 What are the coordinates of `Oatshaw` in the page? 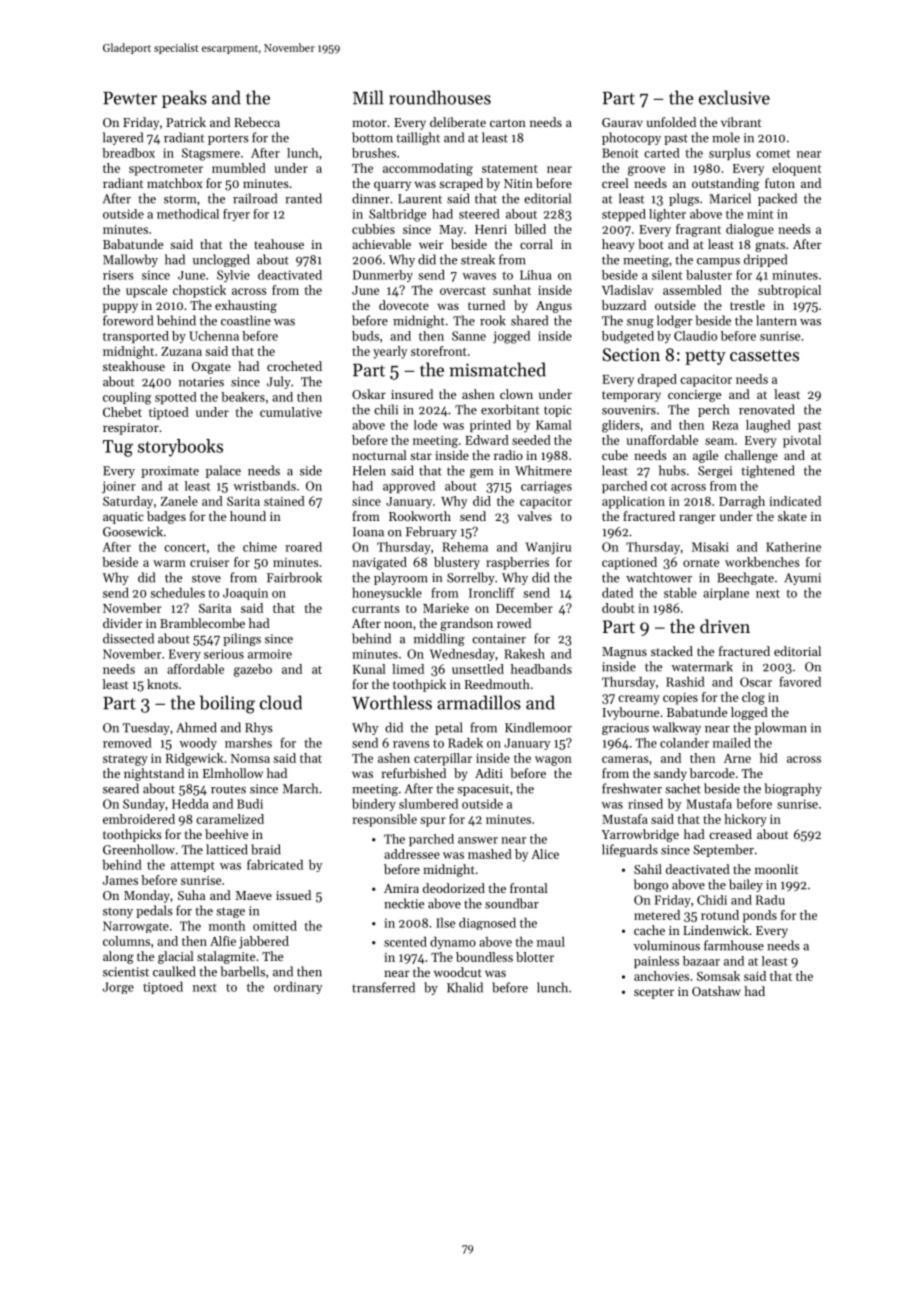 It's located at (716, 991).
